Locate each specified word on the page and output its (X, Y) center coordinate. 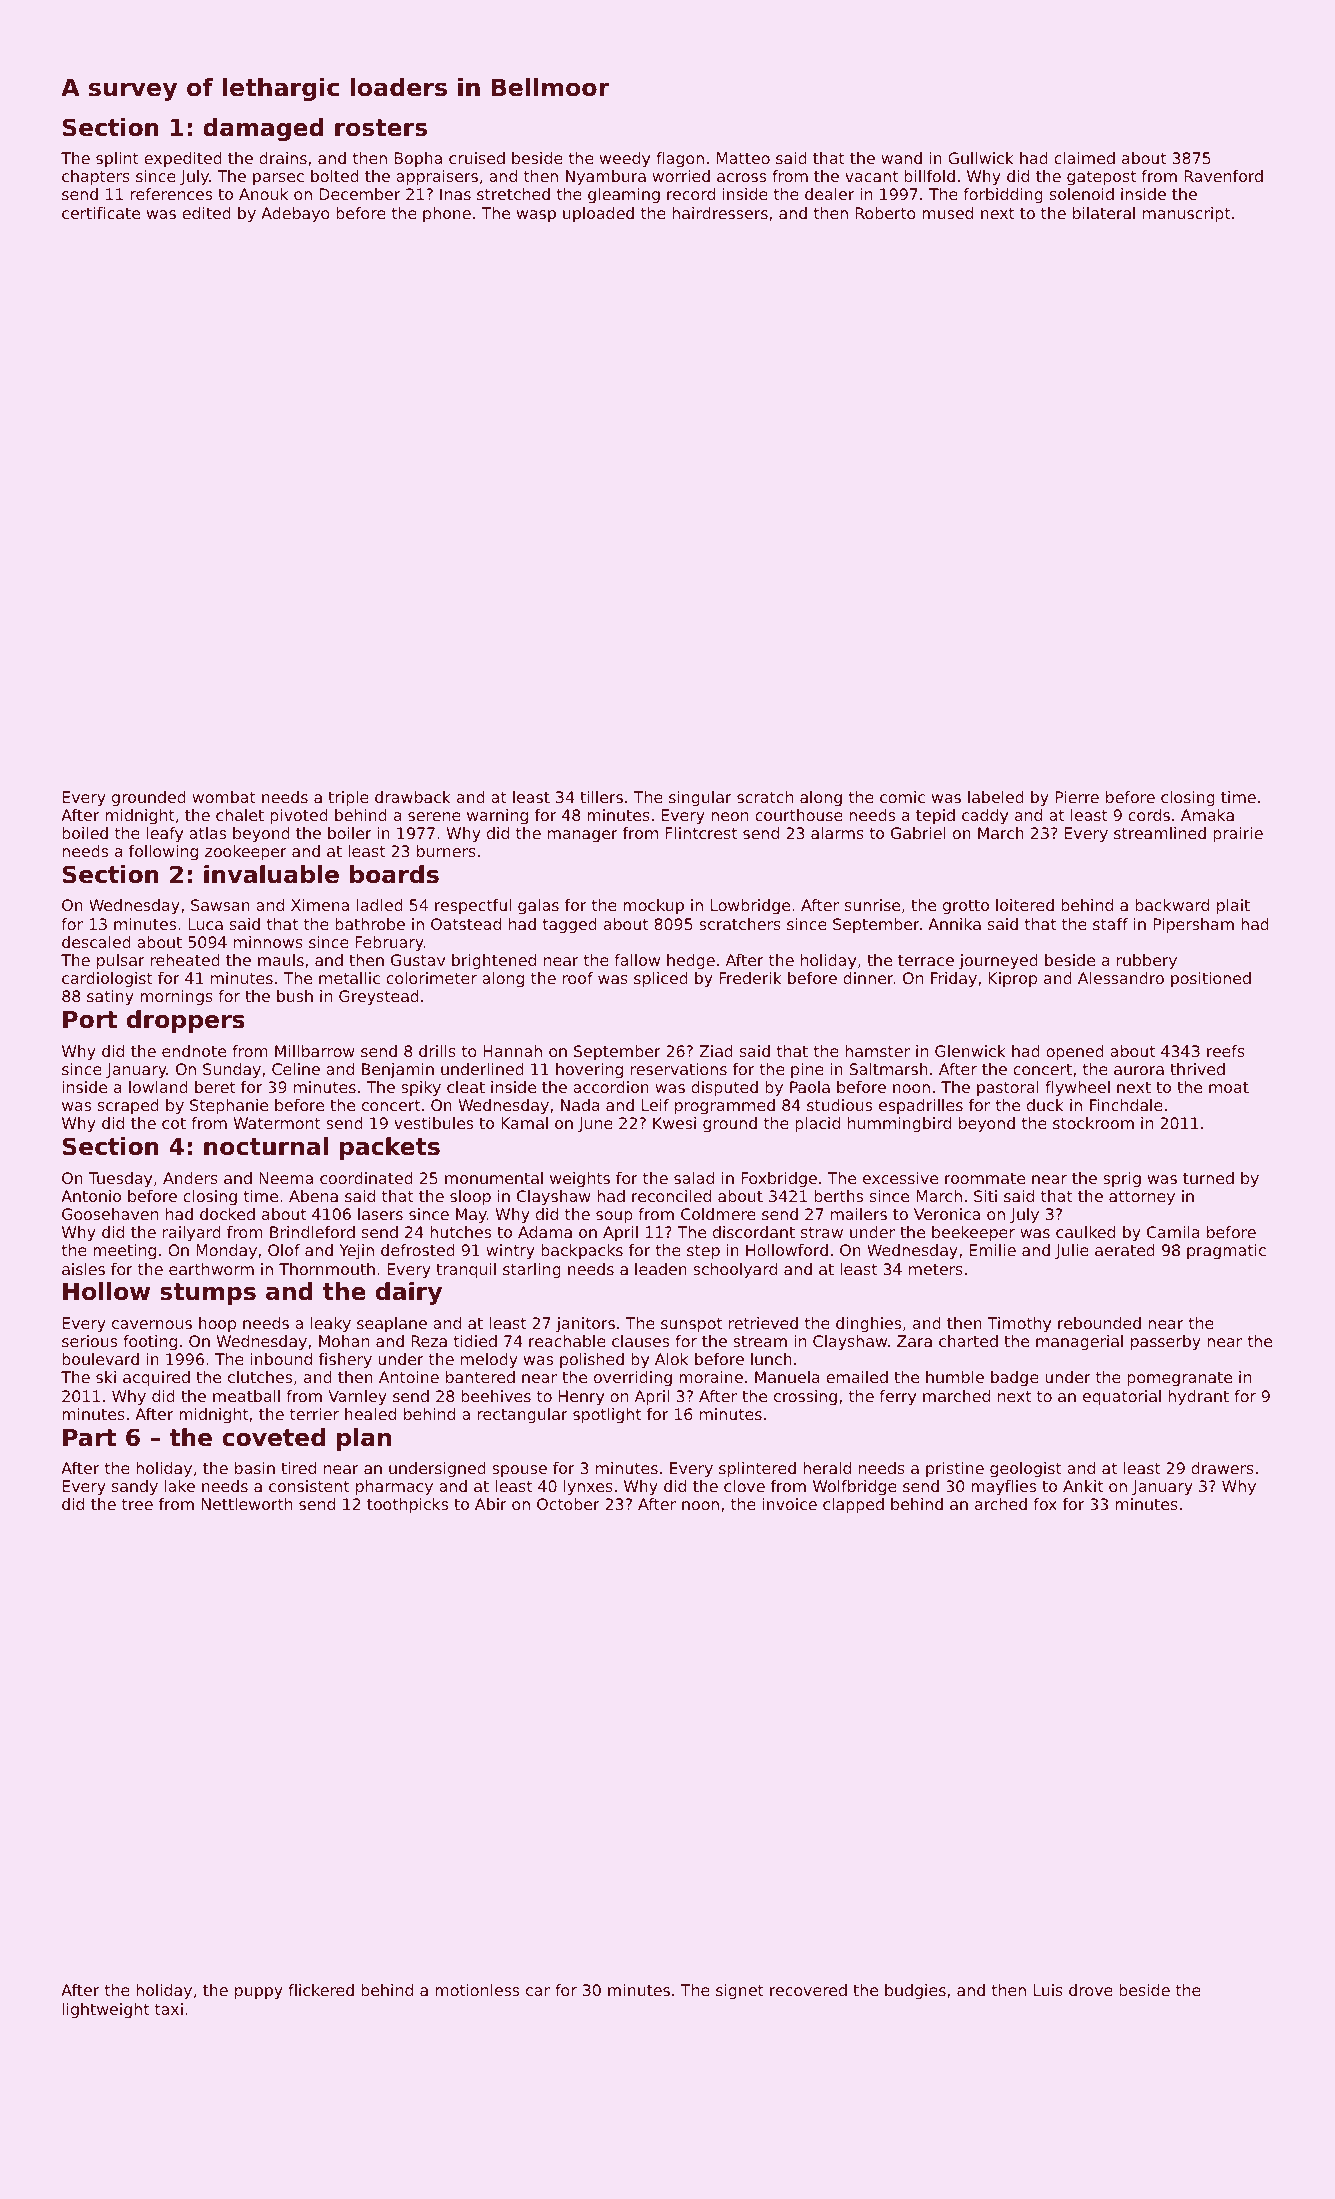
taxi (169, 2009)
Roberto (886, 213)
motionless (477, 1990)
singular (700, 799)
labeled (996, 797)
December (360, 194)
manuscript (1187, 215)
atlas (207, 833)
